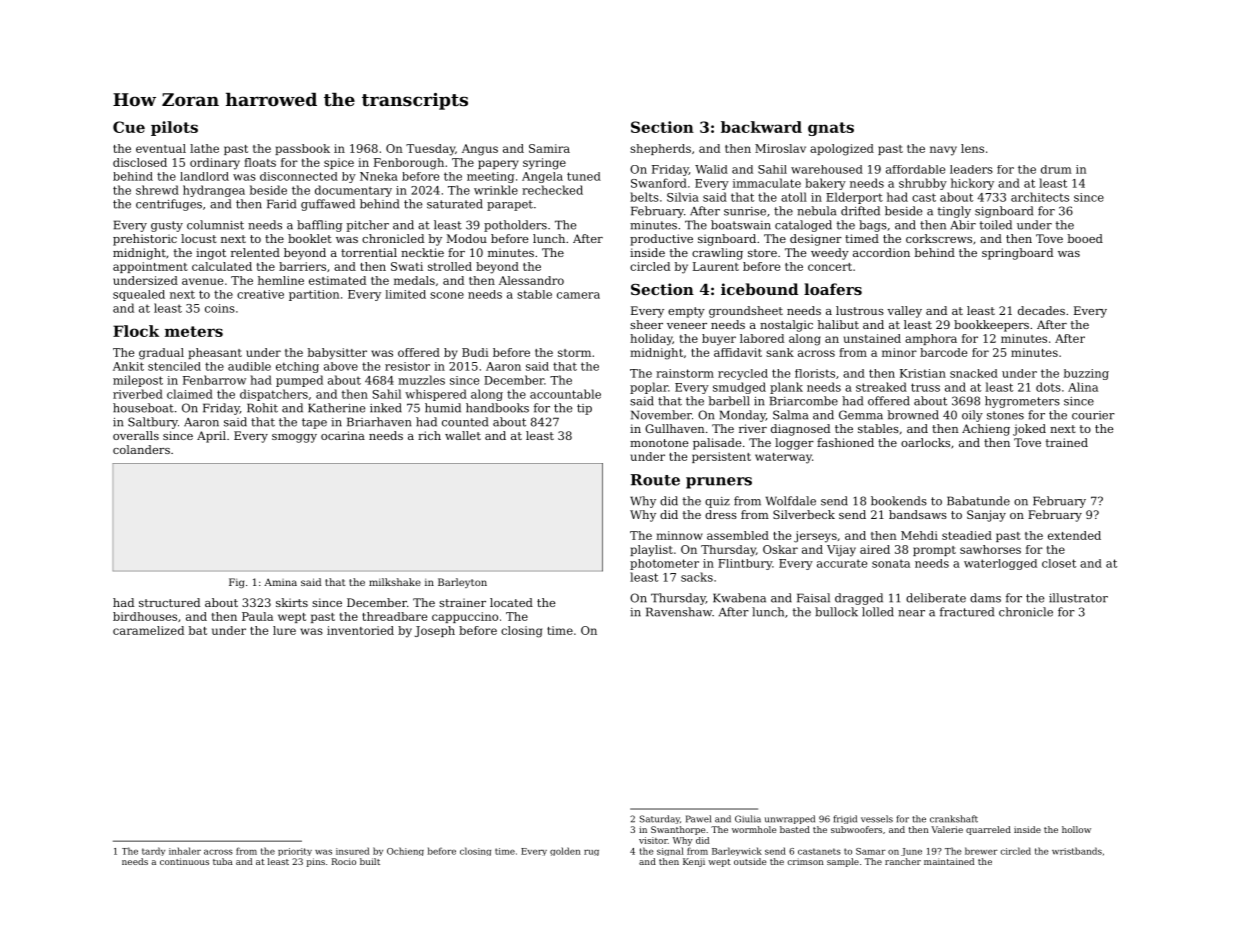 This document has width=1233, height=952. What do you see at coordinates (462, 583) in the document?
I see `Barleyton` at bounding box center [462, 583].
